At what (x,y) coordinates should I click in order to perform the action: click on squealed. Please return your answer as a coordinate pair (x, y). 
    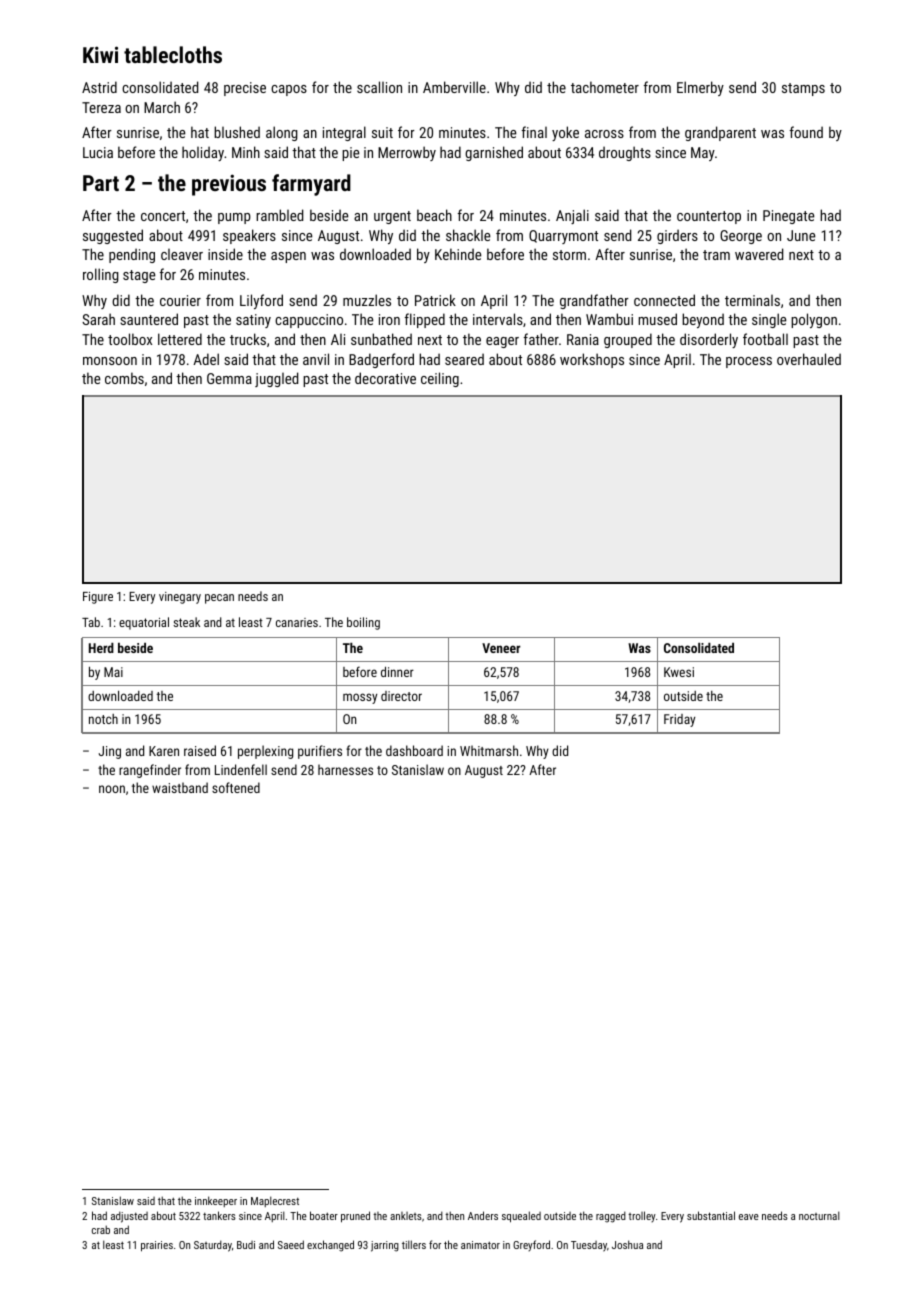
    Looking at the image, I should click on (521, 1217).
